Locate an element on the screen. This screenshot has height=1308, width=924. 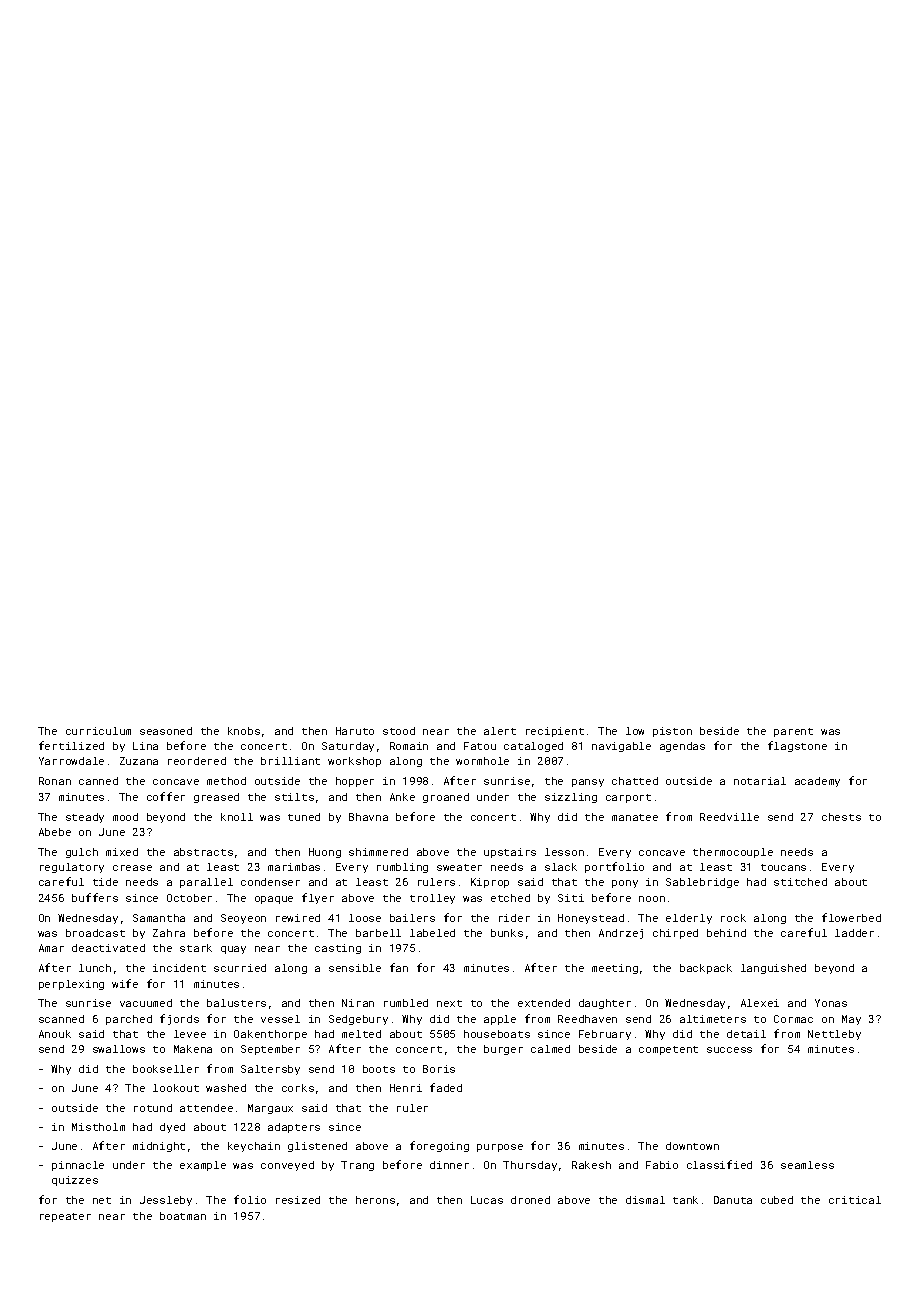
regulatory is located at coordinates (72, 868).
